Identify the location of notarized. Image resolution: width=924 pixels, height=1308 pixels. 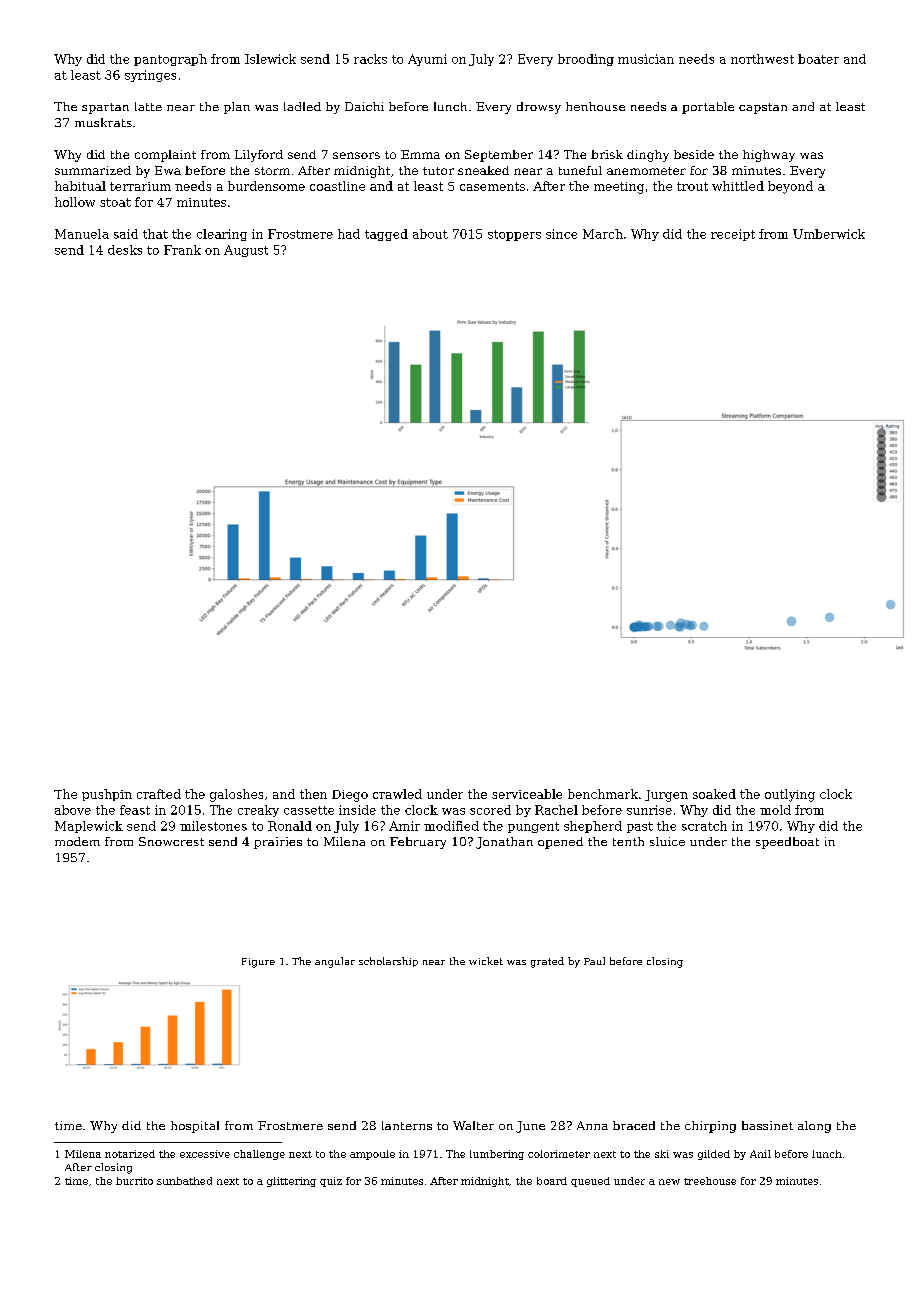
(130, 1154).
